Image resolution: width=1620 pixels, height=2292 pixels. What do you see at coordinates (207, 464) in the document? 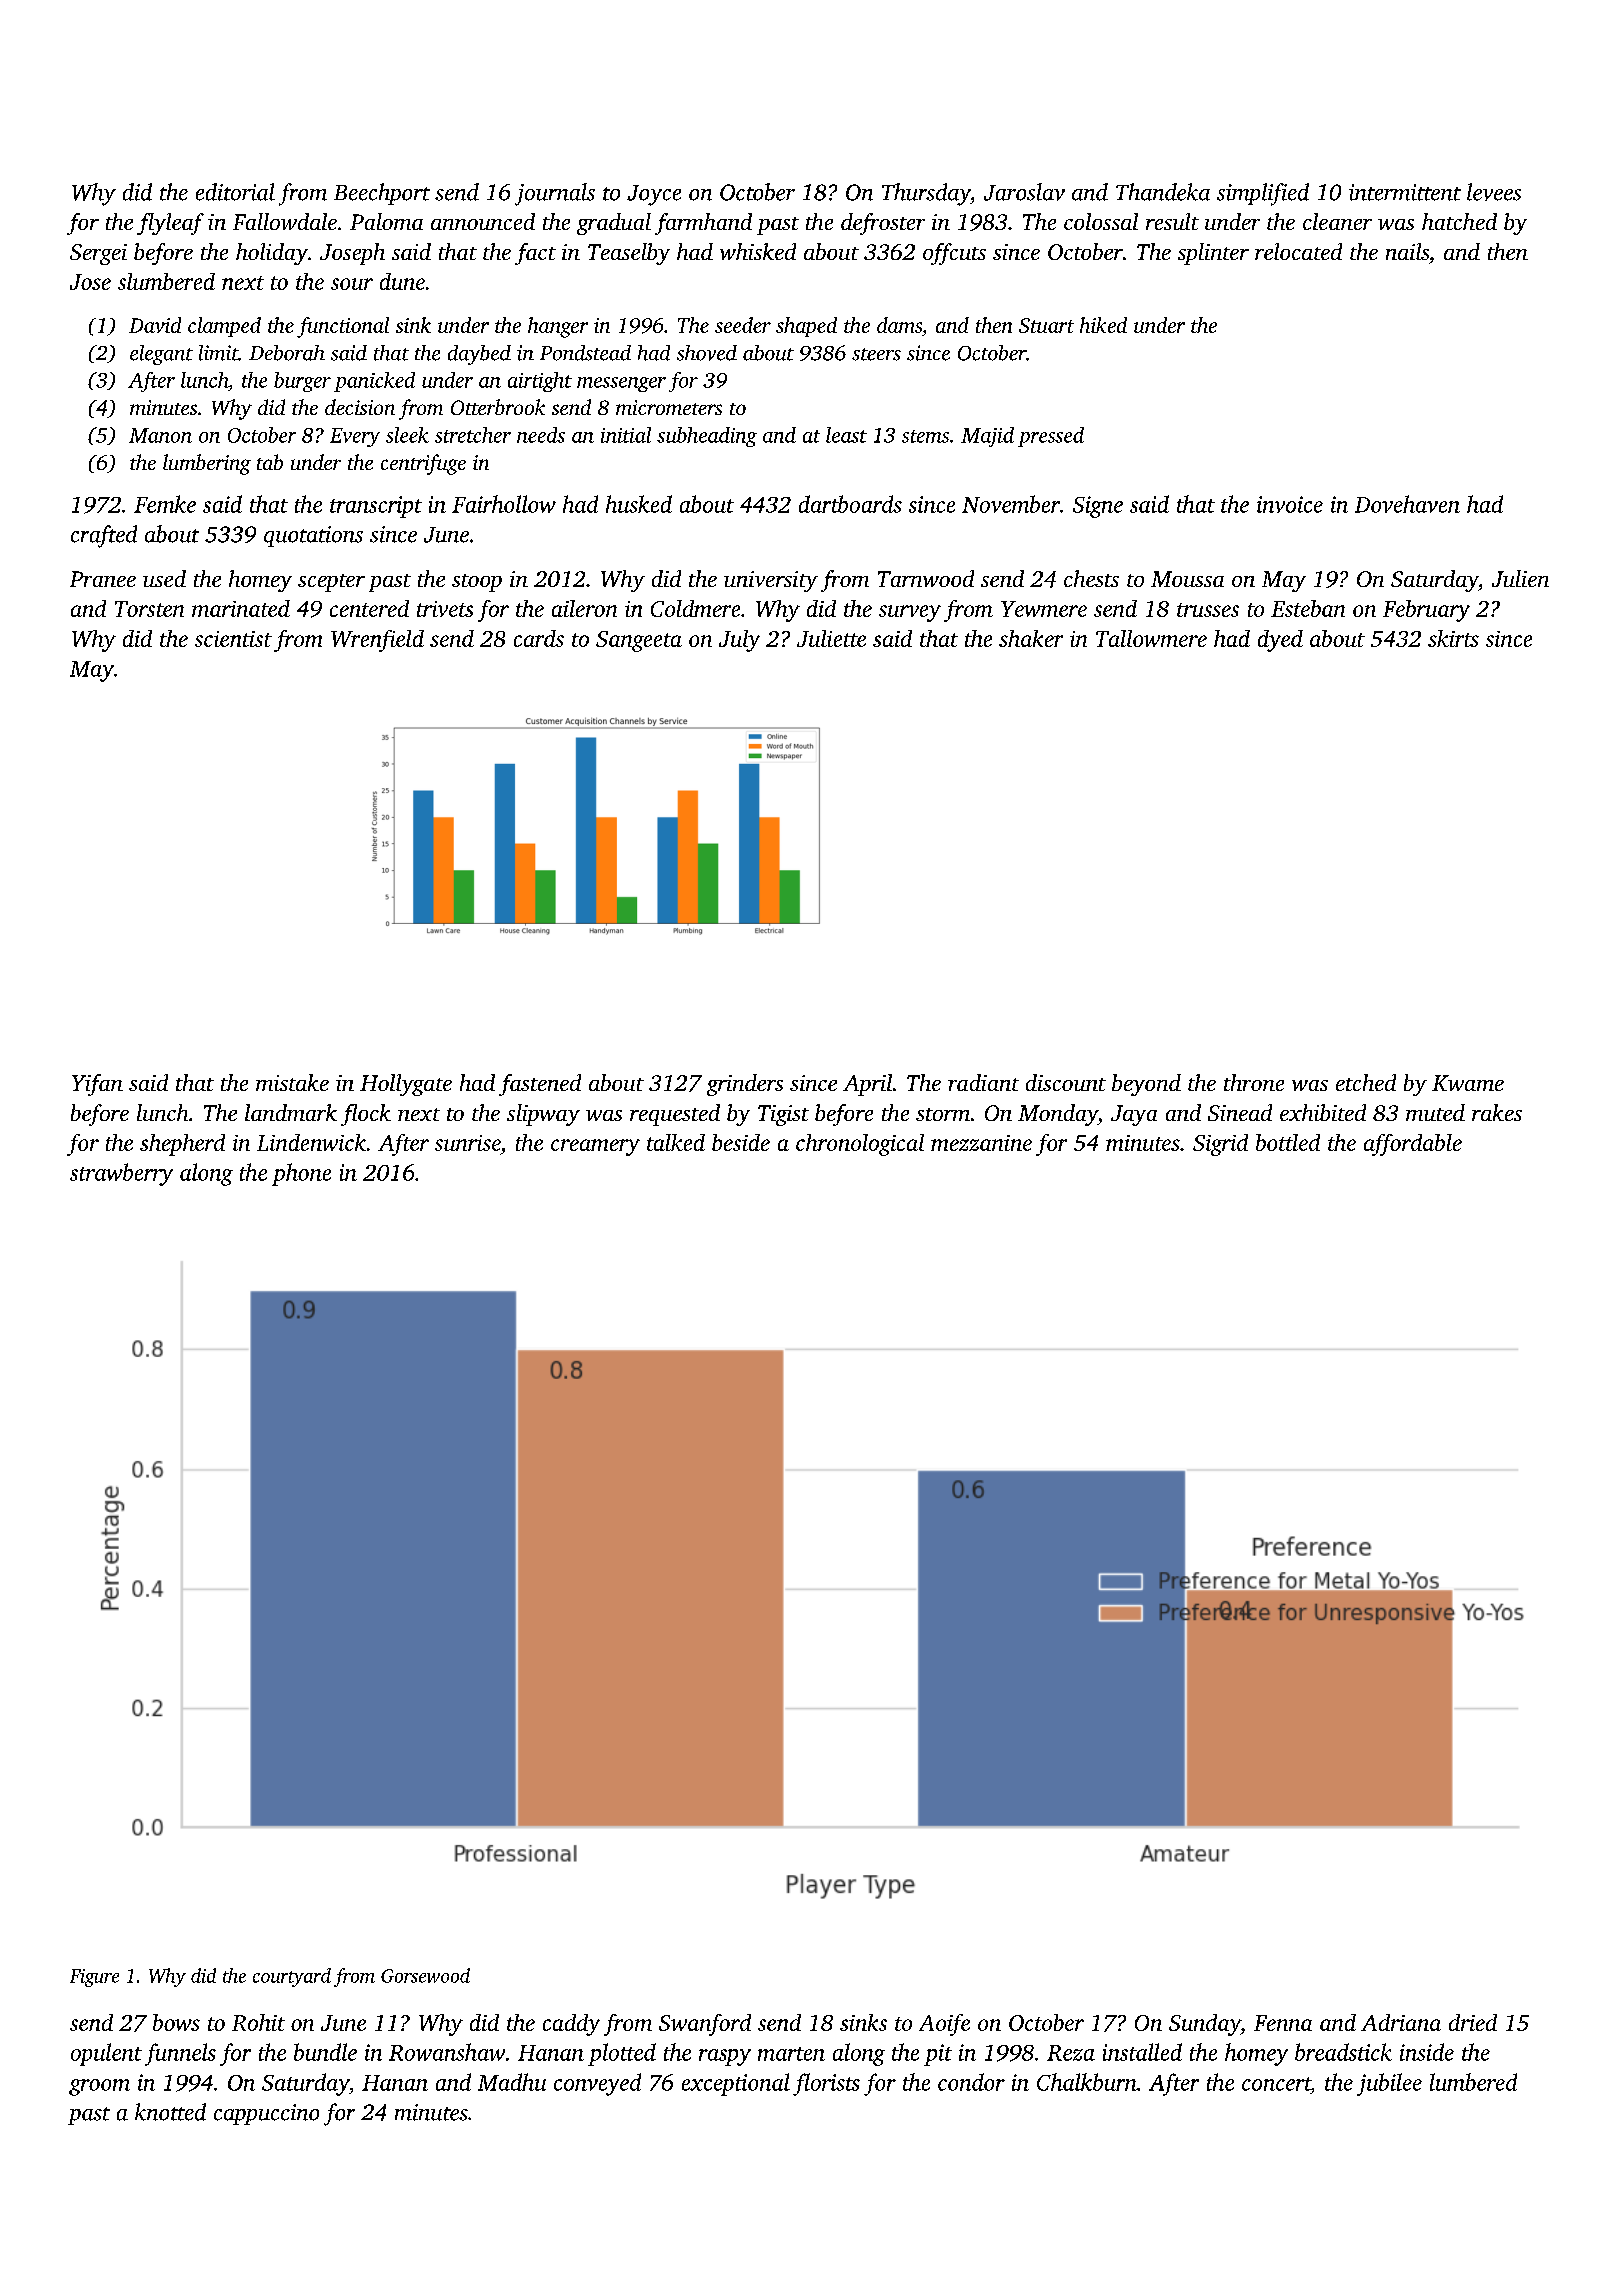
I see `lumbering` at bounding box center [207, 464].
